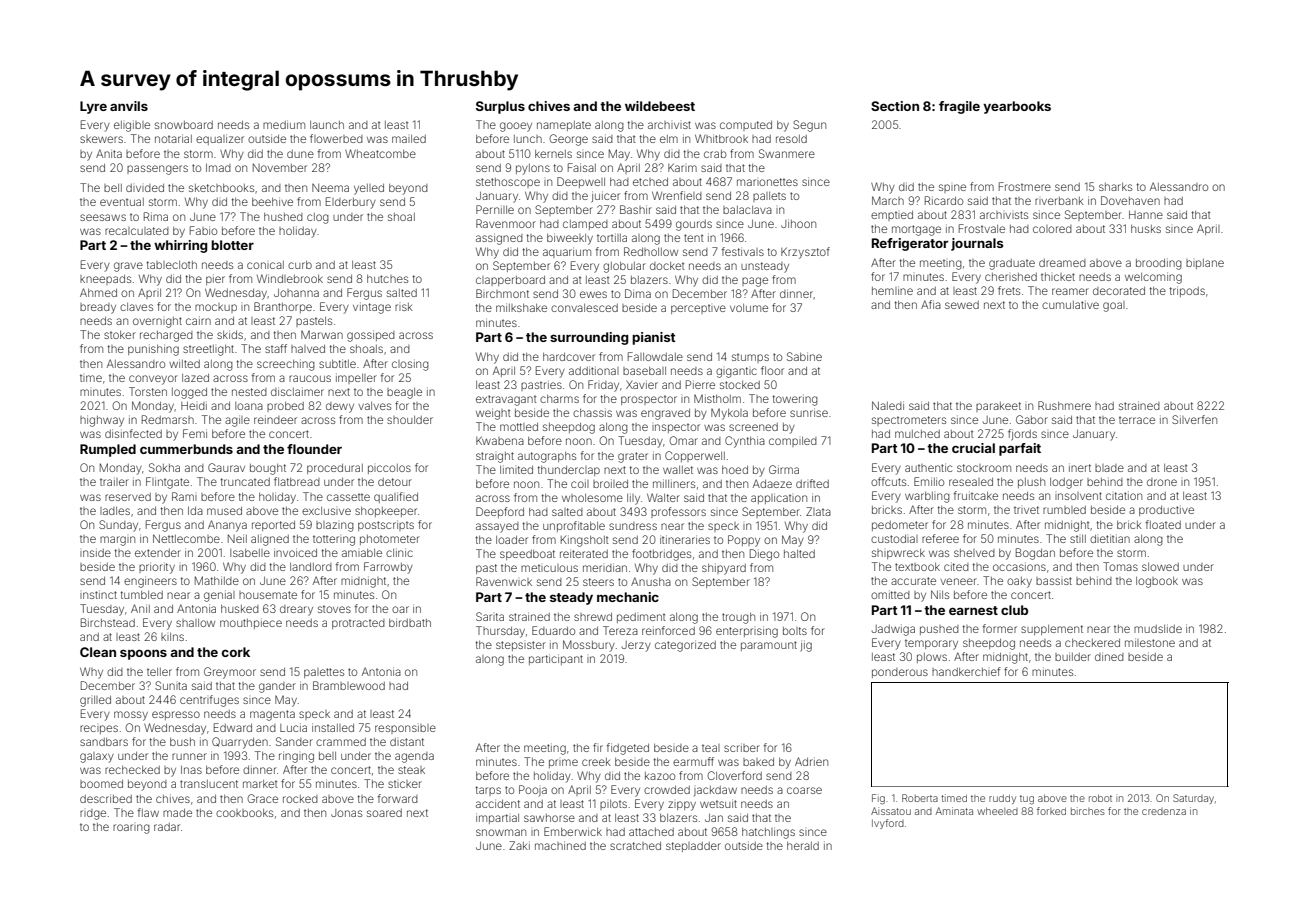  What do you see at coordinates (506, 400) in the screenshot?
I see `extravagant` at bounding box center [506, 400].
